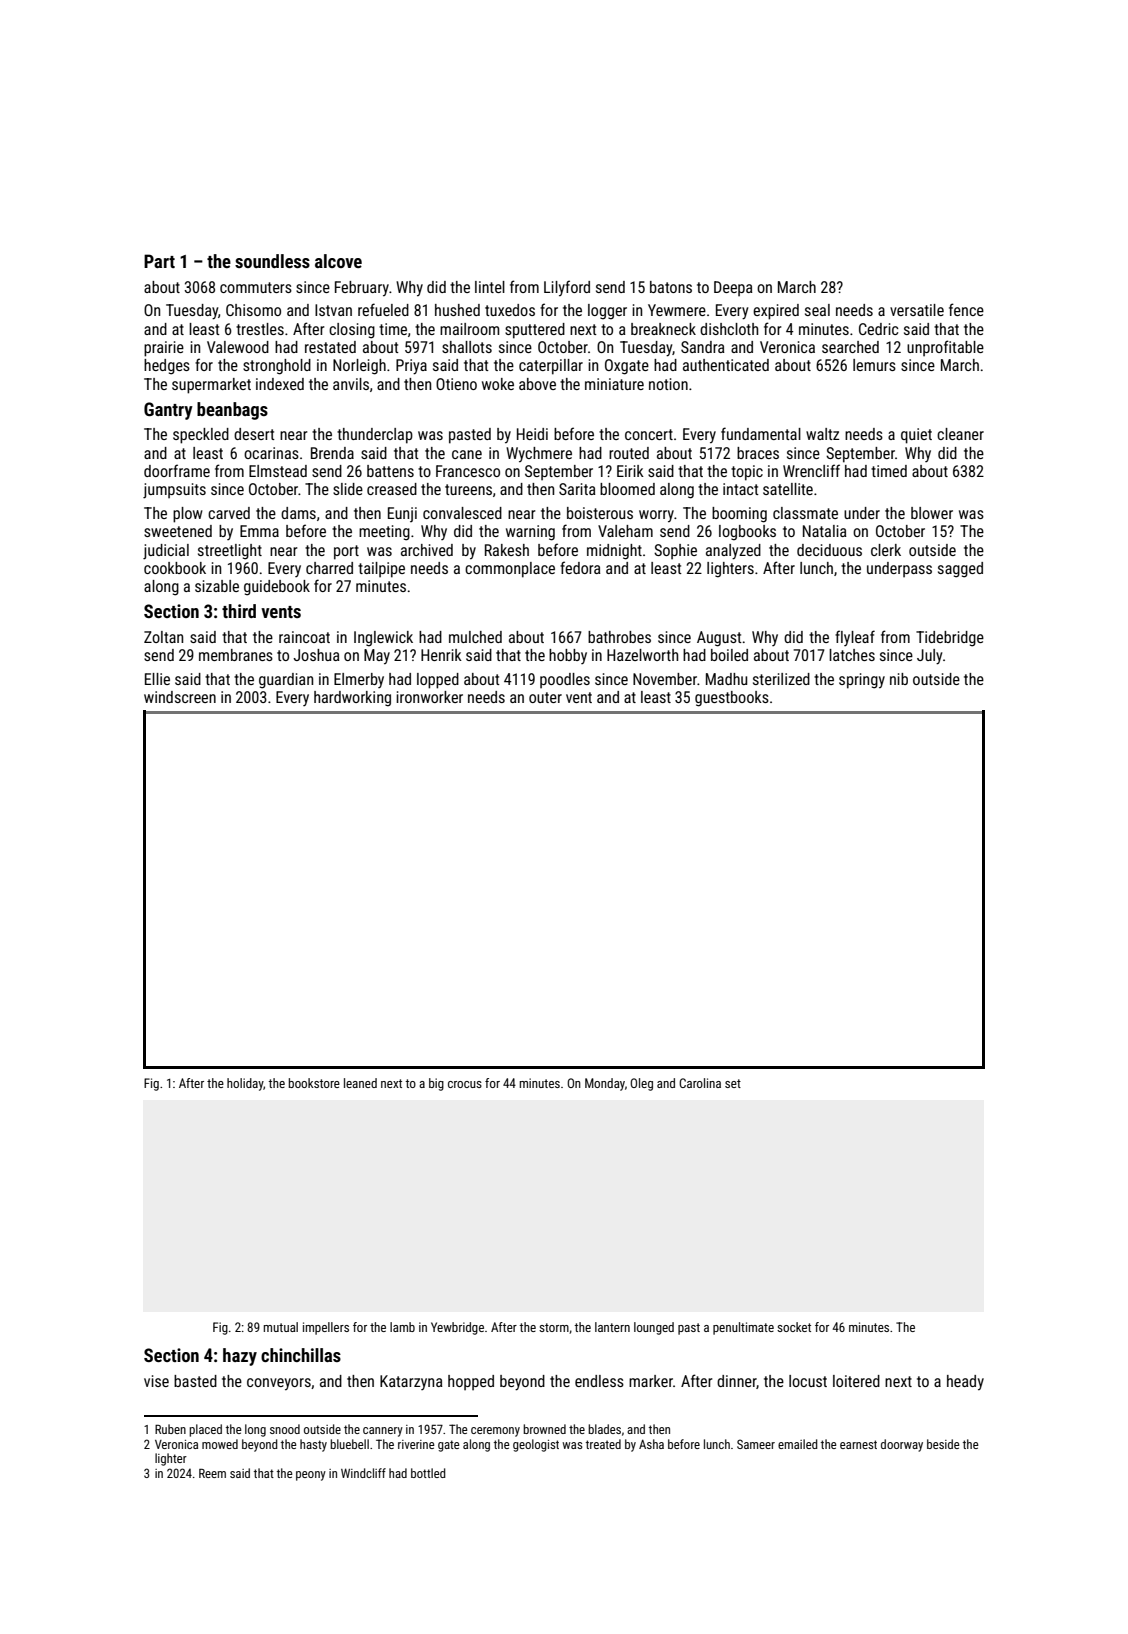 The image size is (1128, 1634). What do you see at coordinates (599, 1381) in the document?
I see `endless` at bounding box center [599, 1381].
